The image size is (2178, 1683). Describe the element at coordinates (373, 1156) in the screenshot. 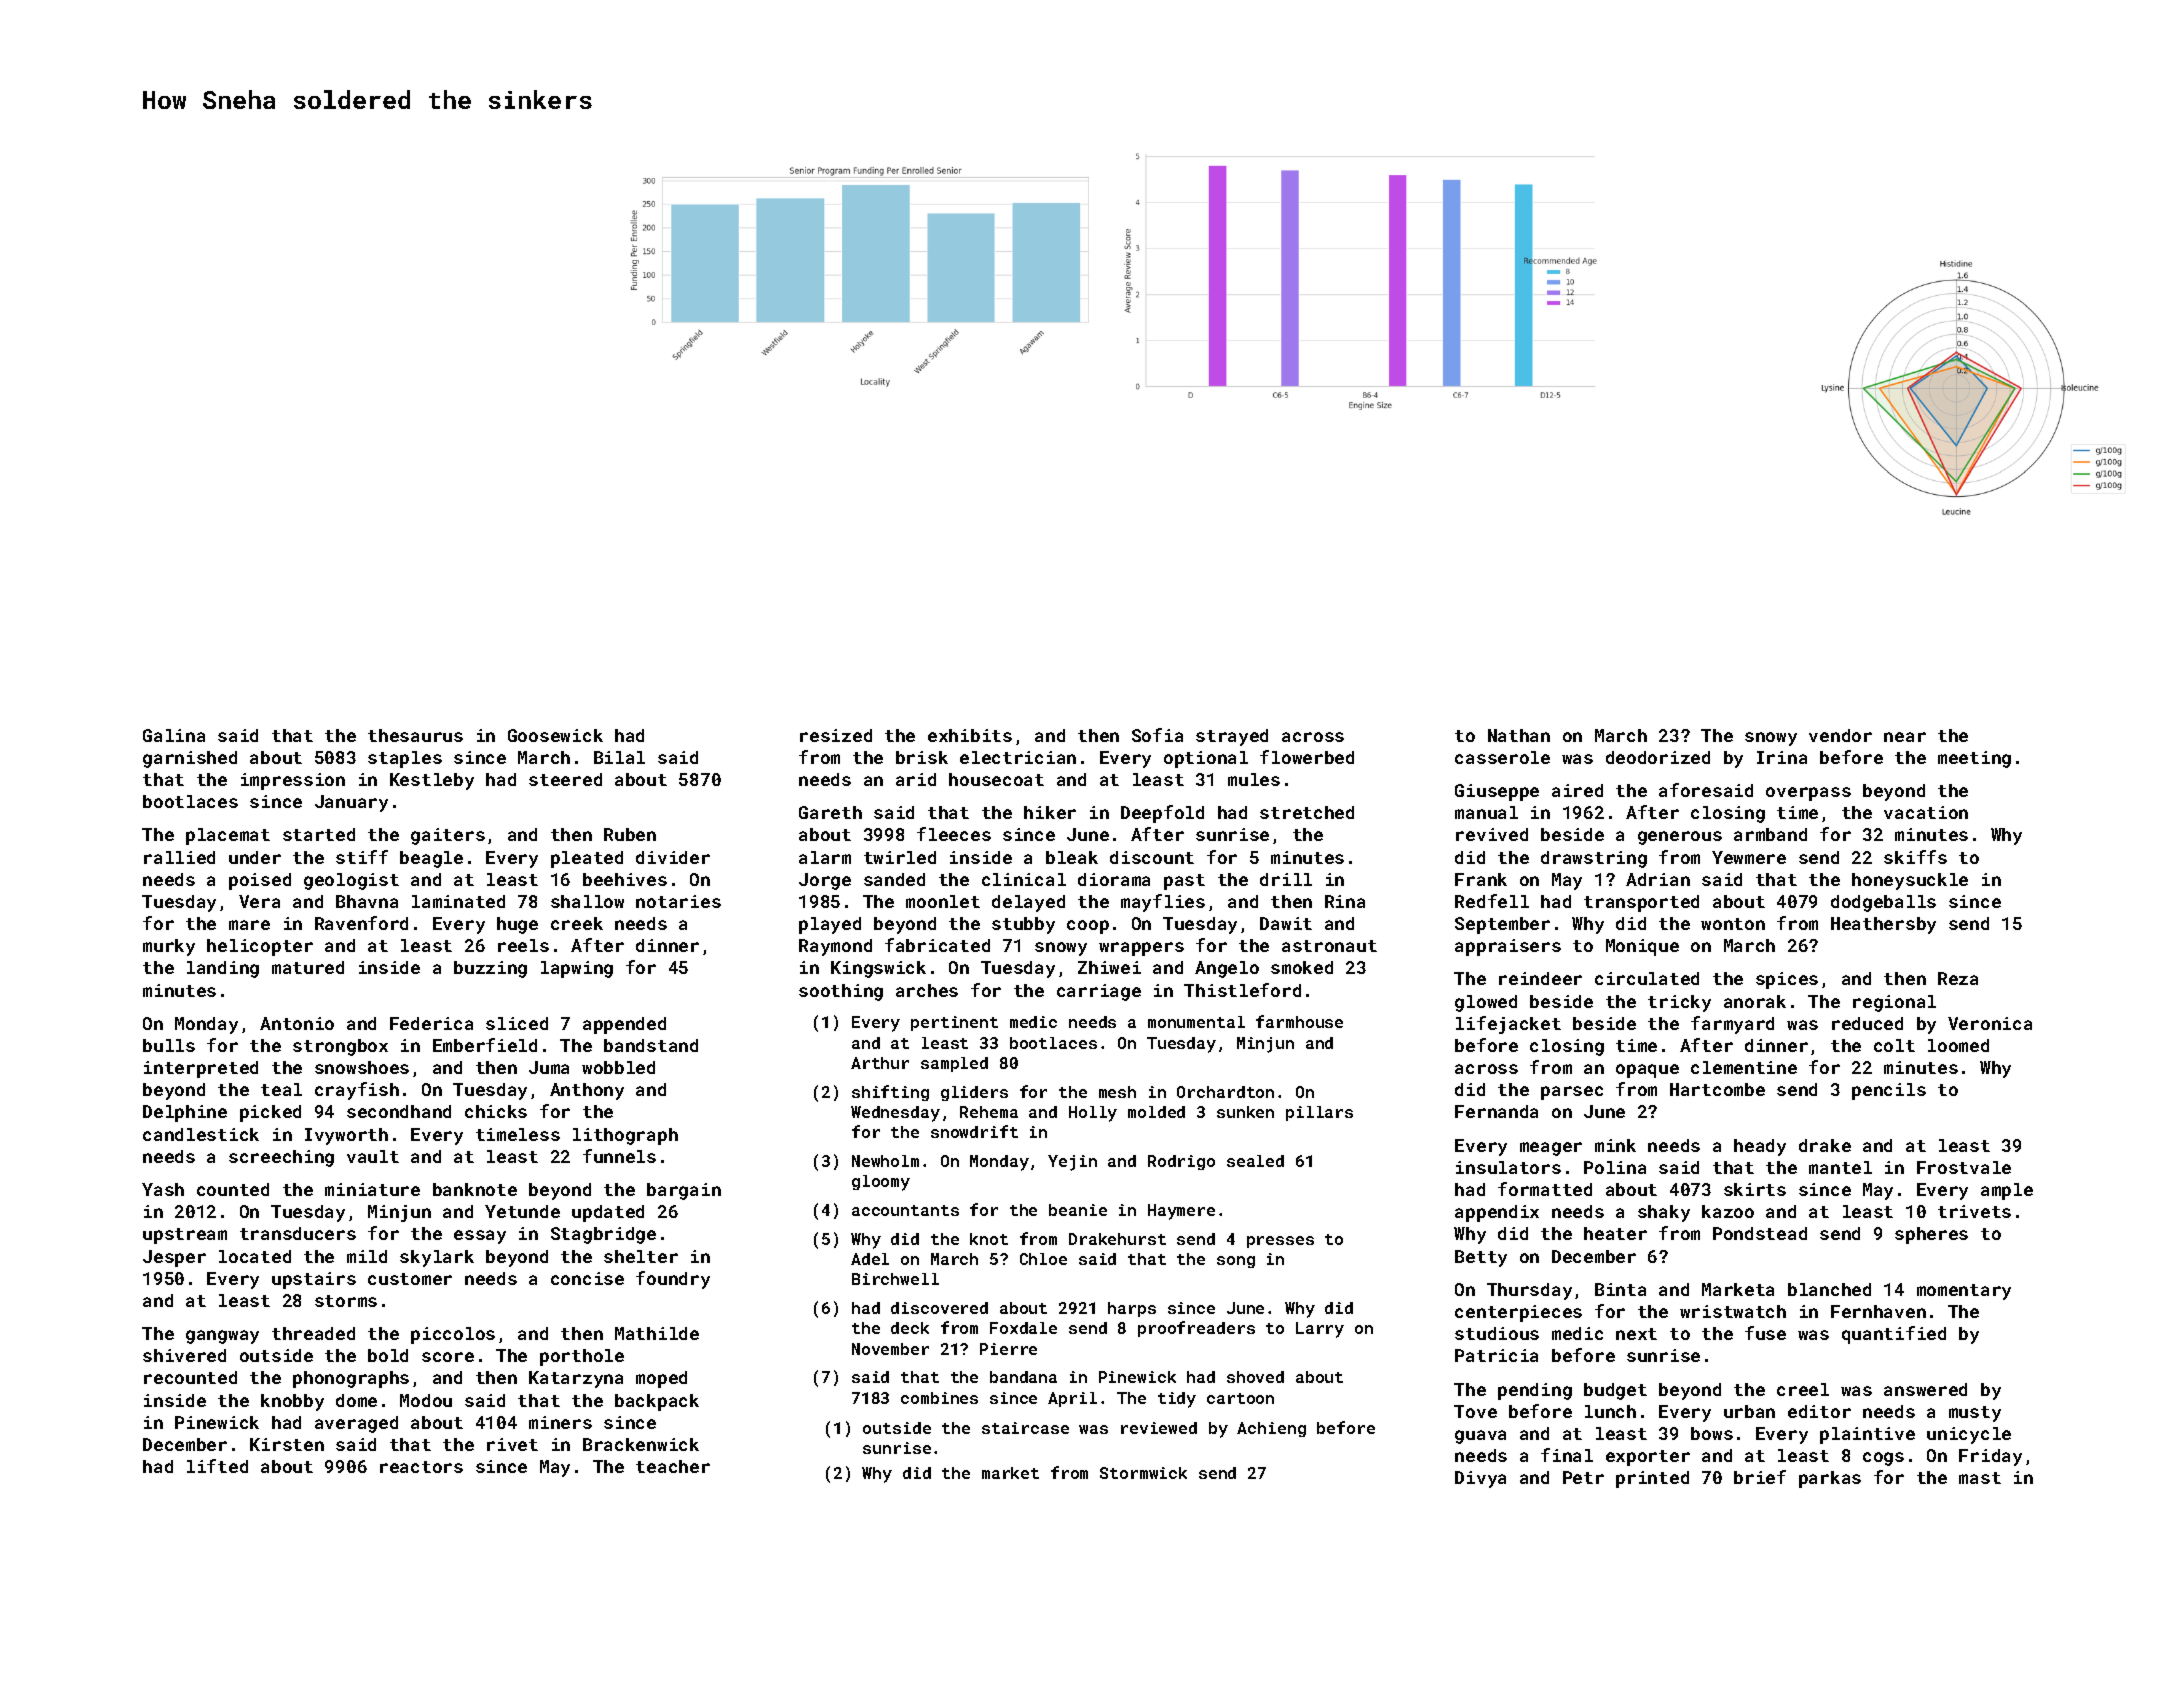

I see `vault` at that location.
